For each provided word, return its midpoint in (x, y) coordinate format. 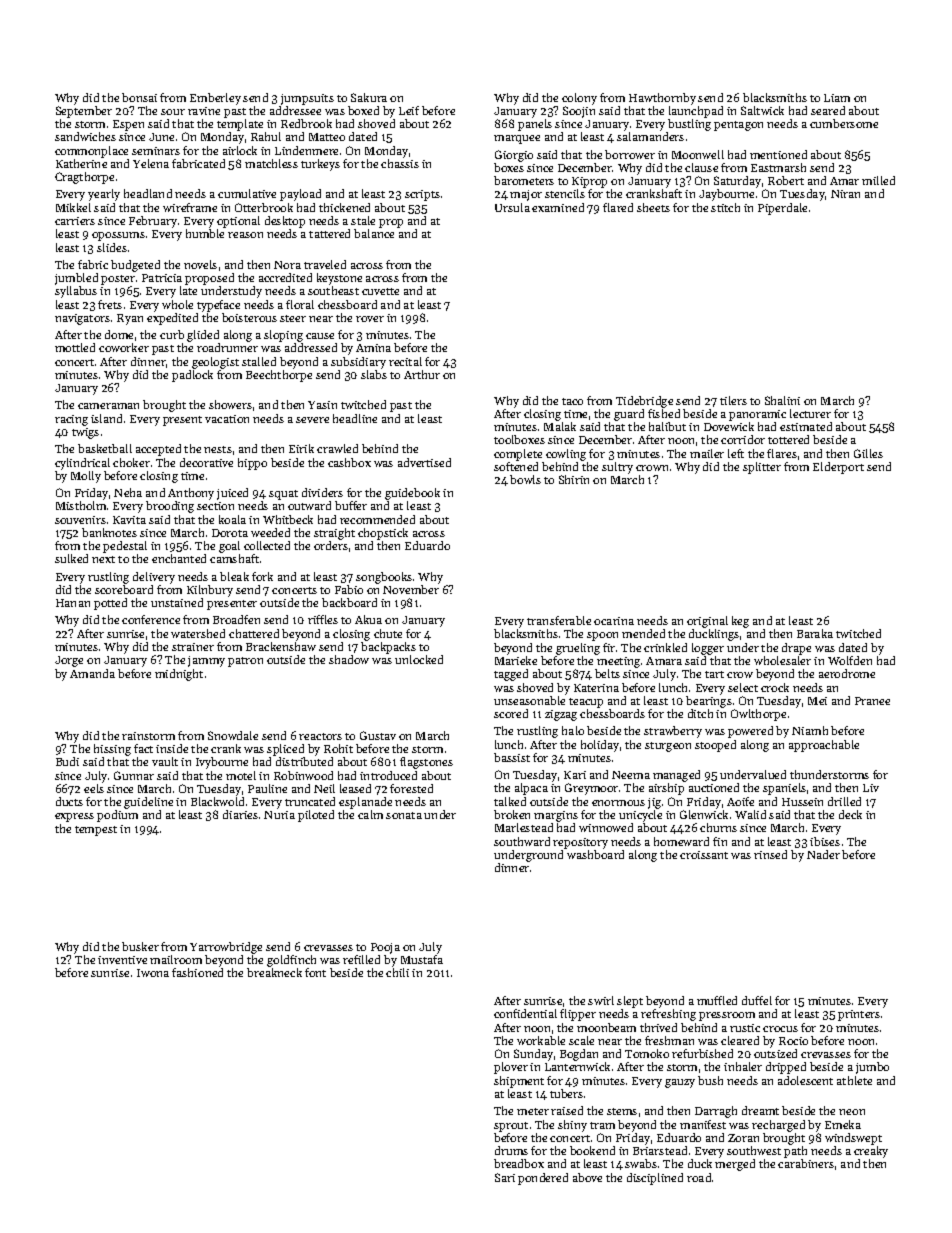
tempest (96, 831)
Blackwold (217, 801)
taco (572, 401)
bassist (512, 757)
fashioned (197, 972)
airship (666, 789)
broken (512, 814)
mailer (707, 453)
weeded (270, 532)
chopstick (383, 534)
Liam (837, 98)
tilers (733, 400)
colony (579, 99)
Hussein (802, 802)
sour (173, 112)
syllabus (76, 292)
